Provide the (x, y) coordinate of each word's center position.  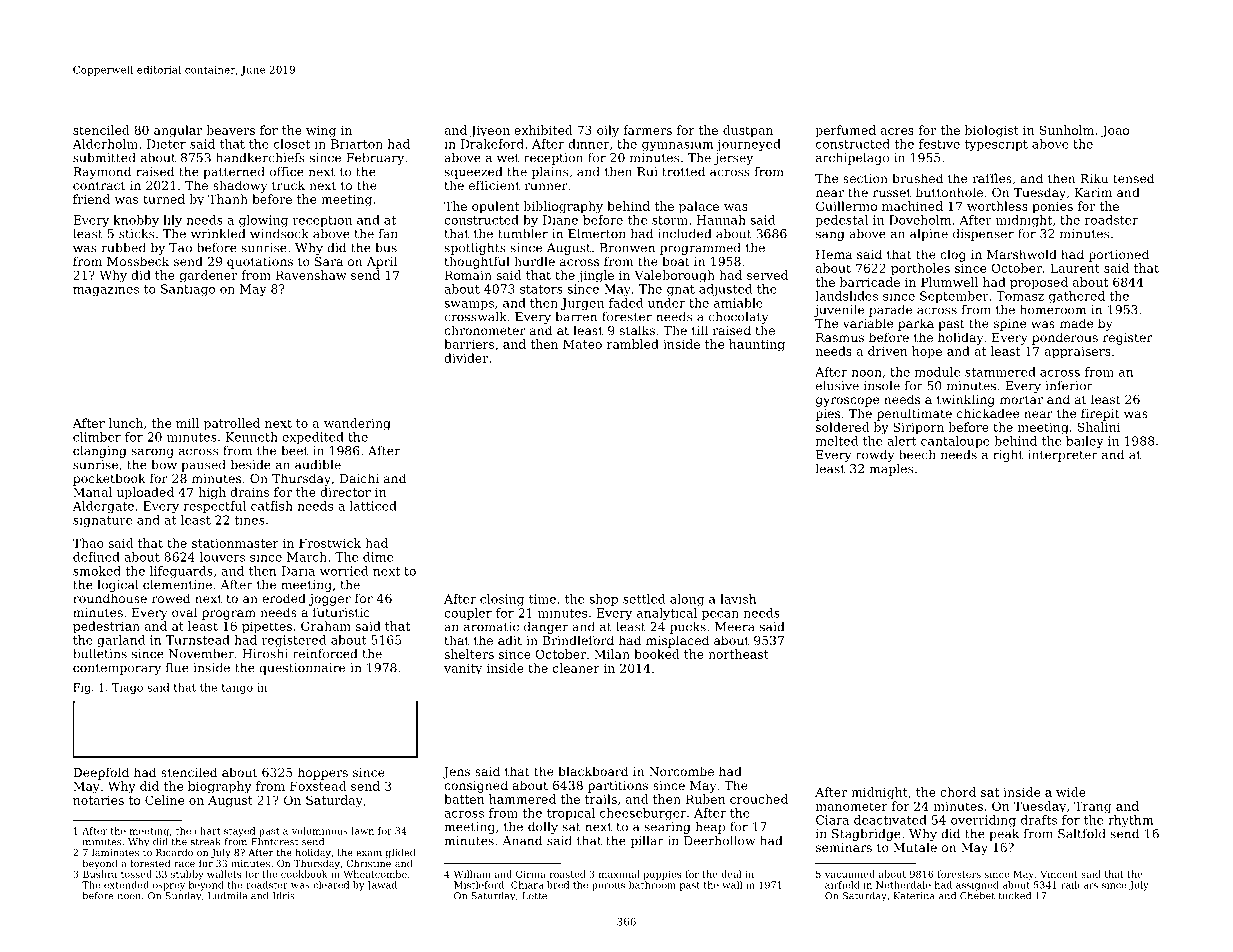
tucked (1015, 896)
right (1008, 456)
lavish (738, 599)
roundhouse (110, 598)
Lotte (534, 896)
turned (164, 199)
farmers (647, 130)
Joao (1115, 131)
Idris (284, 896)
